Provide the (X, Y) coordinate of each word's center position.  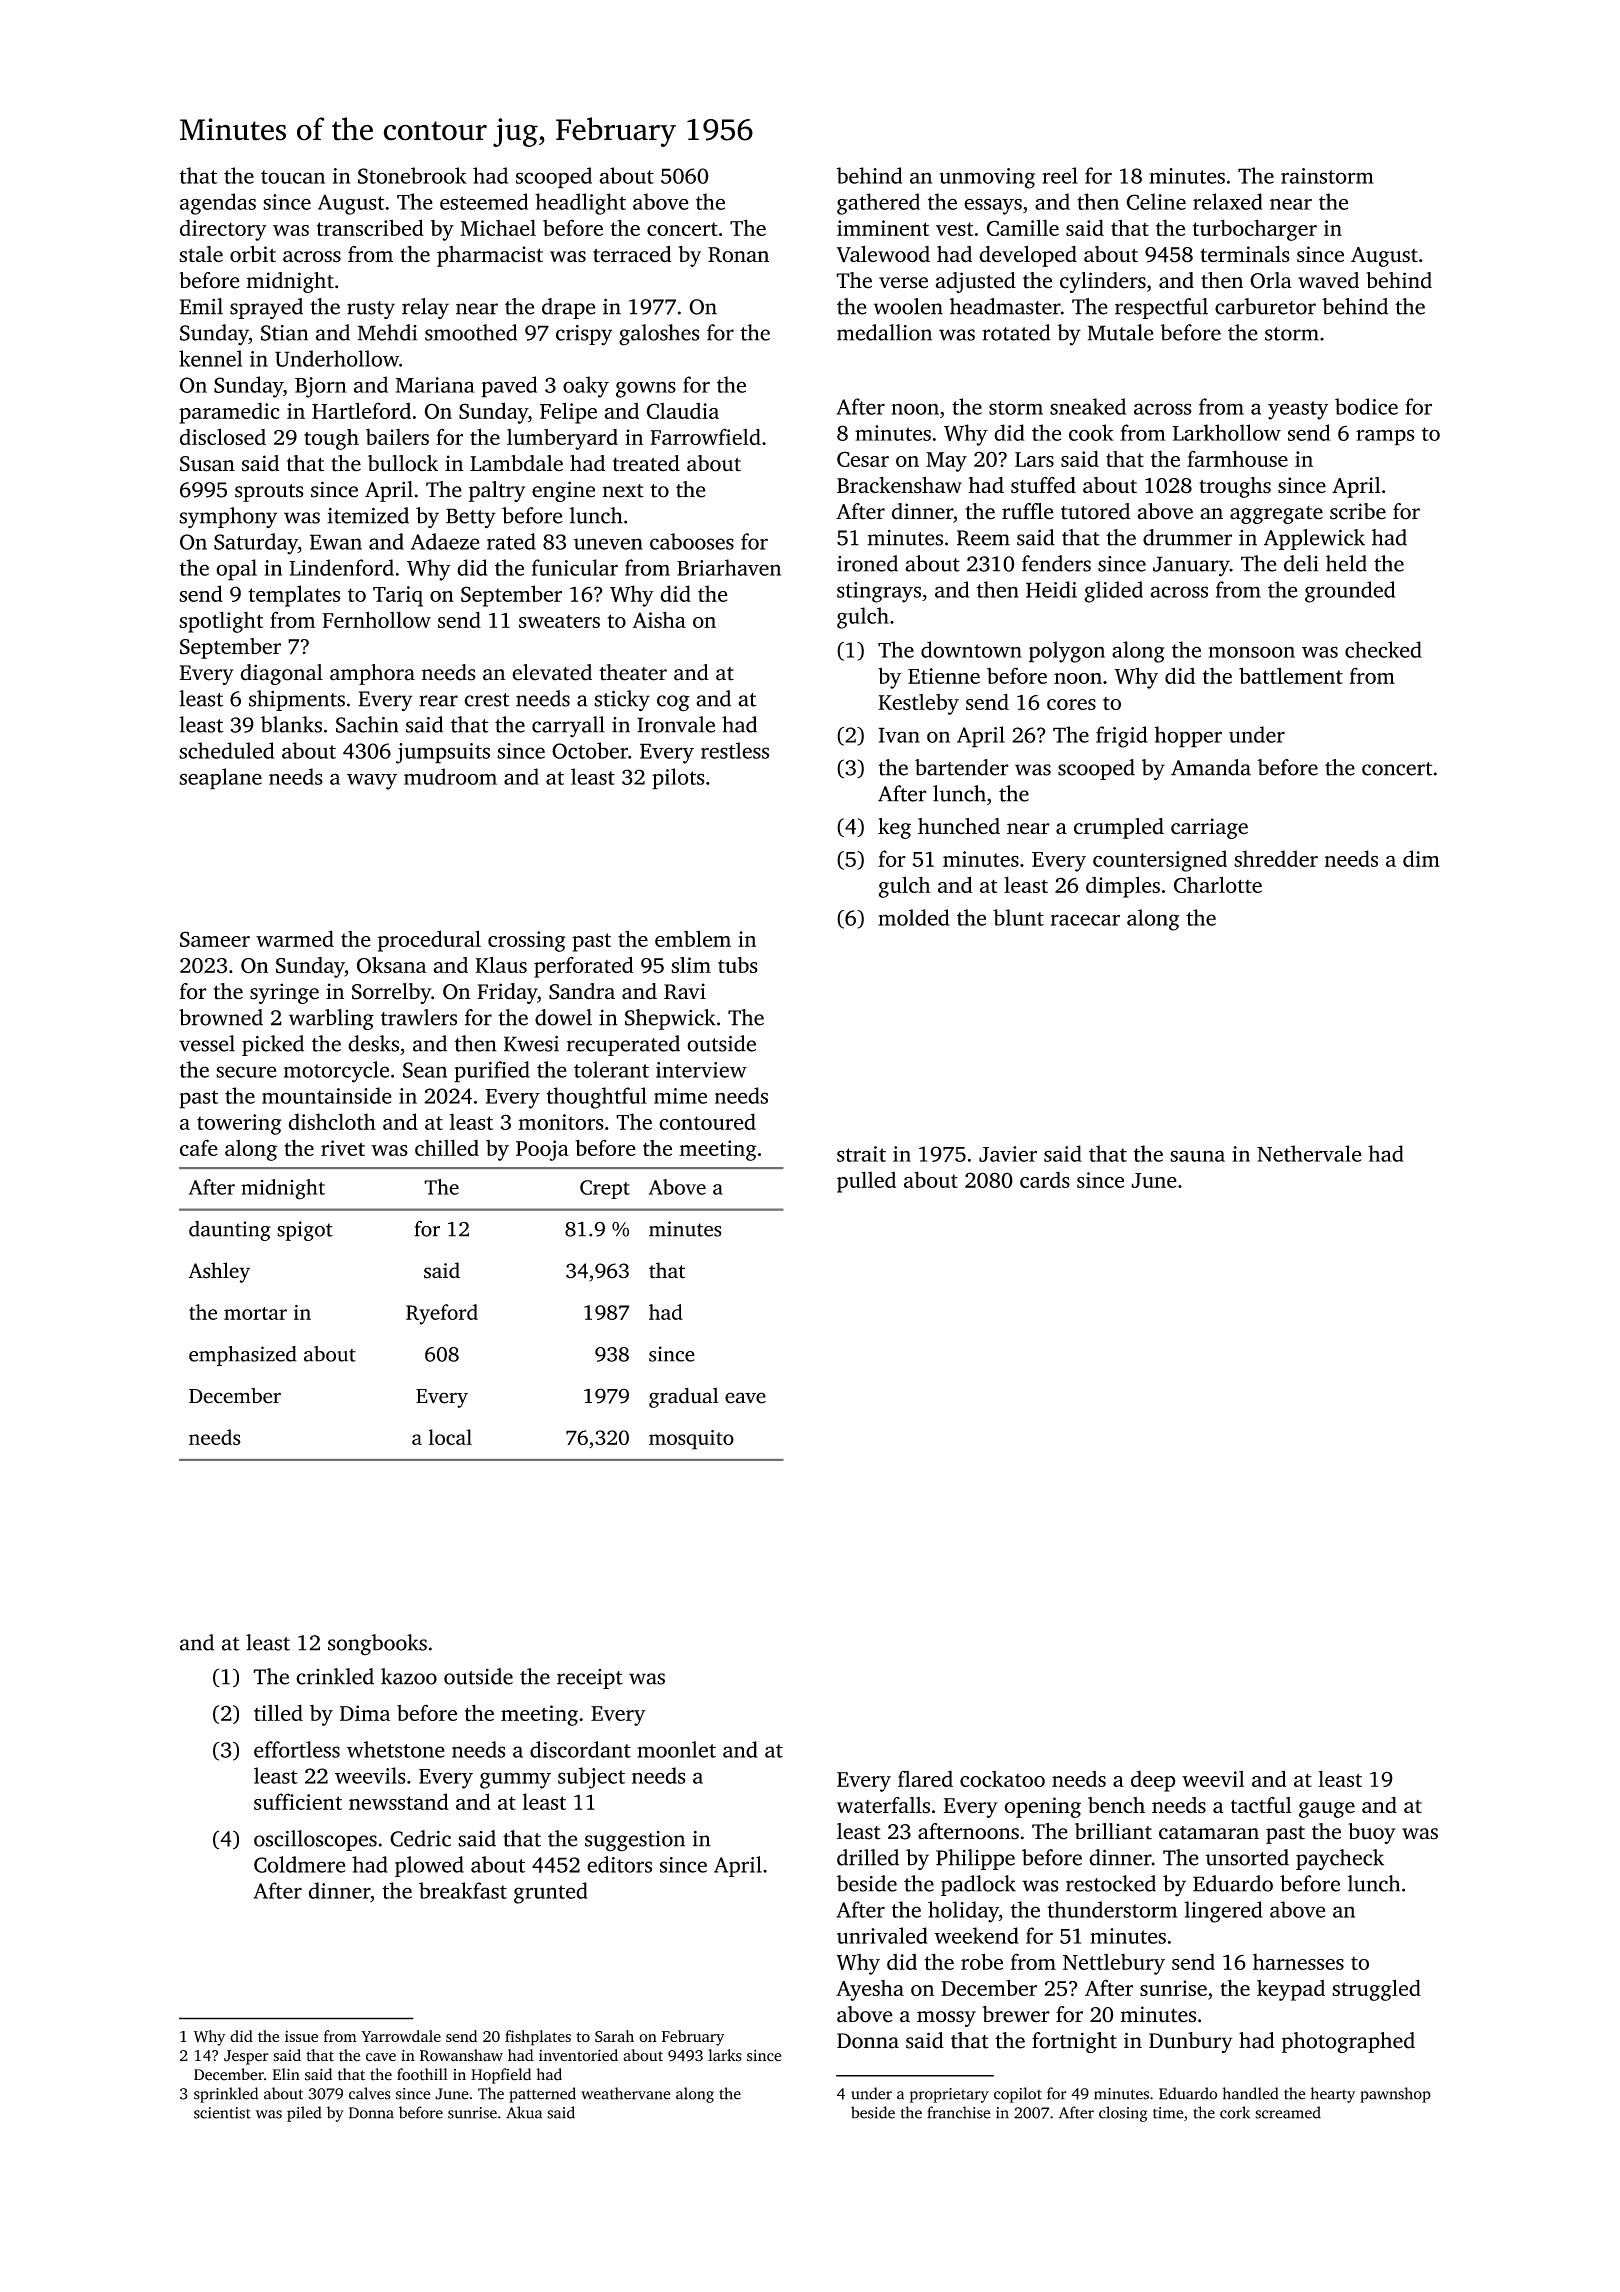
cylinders (1103, 282)
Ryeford (442, 1314)
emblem (693, 938)
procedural (429, 941)
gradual (683, 1397)
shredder (1276, 858)
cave (381, 2057)
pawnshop (1395, 2095)
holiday (963, 1912)
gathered (878, 204)
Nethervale (1309, 1153)
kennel (210, 358)
